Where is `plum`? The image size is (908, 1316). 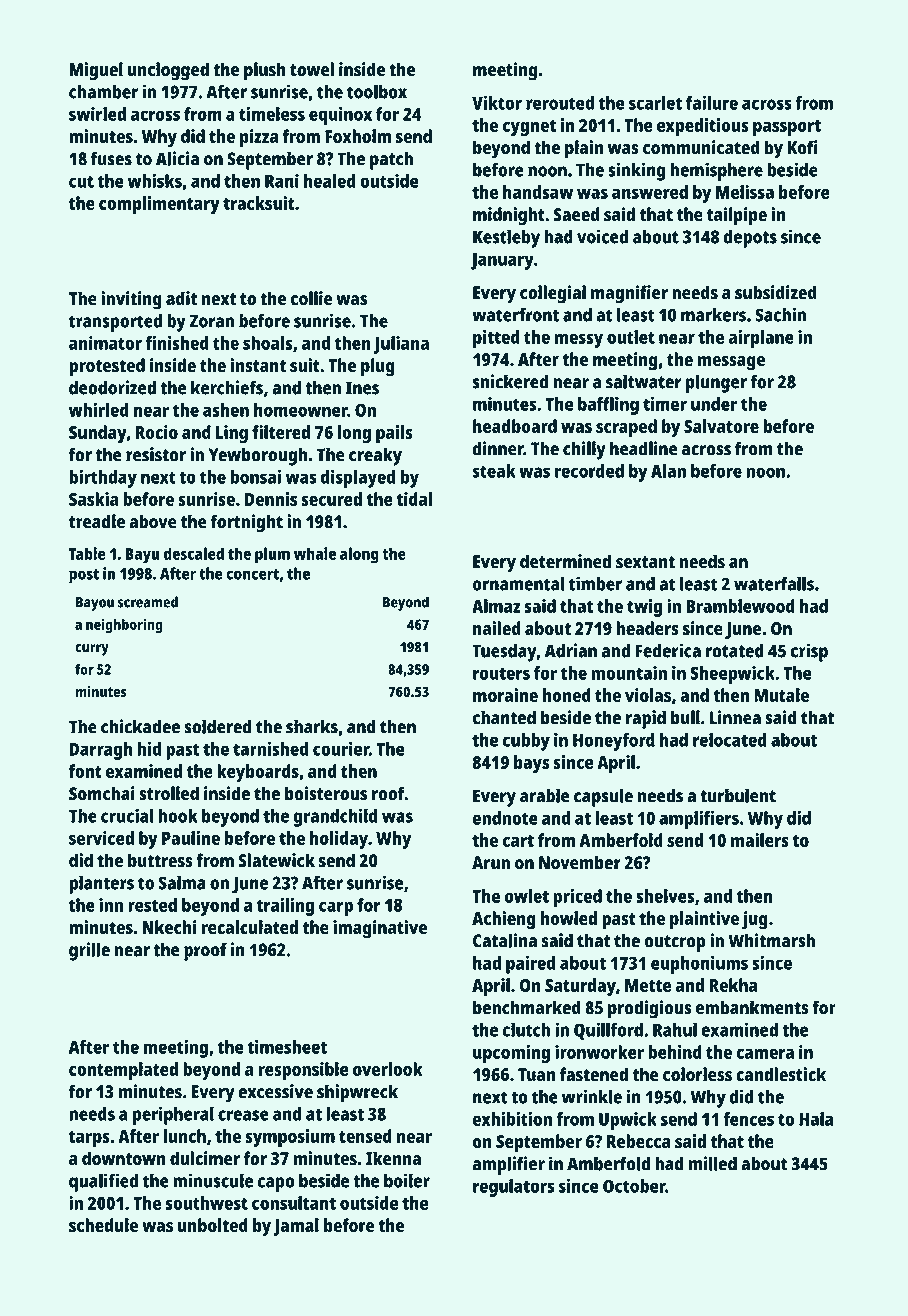 plum is located at coordinates (272, 555).
